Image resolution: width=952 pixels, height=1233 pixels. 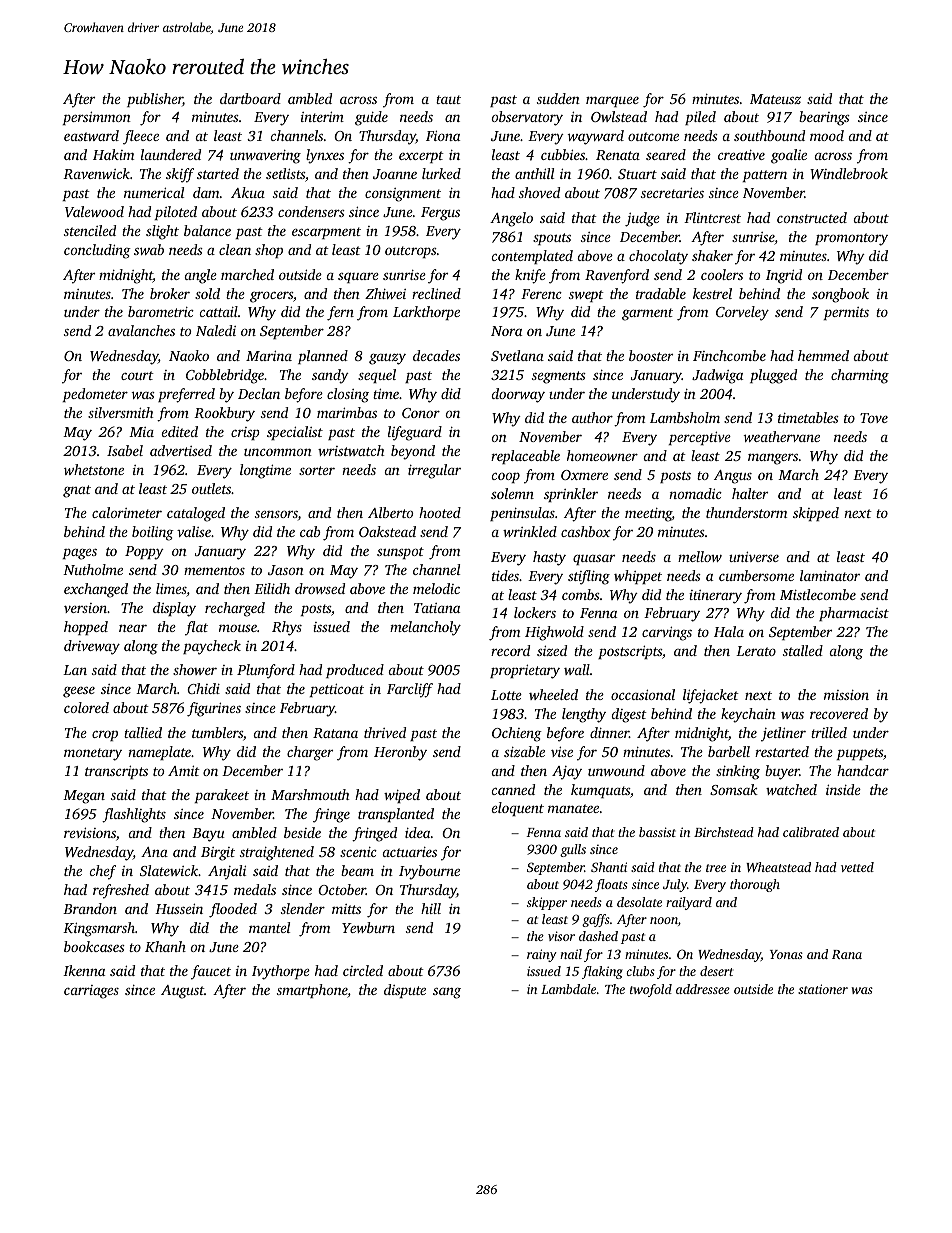 I want to click on sunspot, so click(x=400, y=553).
